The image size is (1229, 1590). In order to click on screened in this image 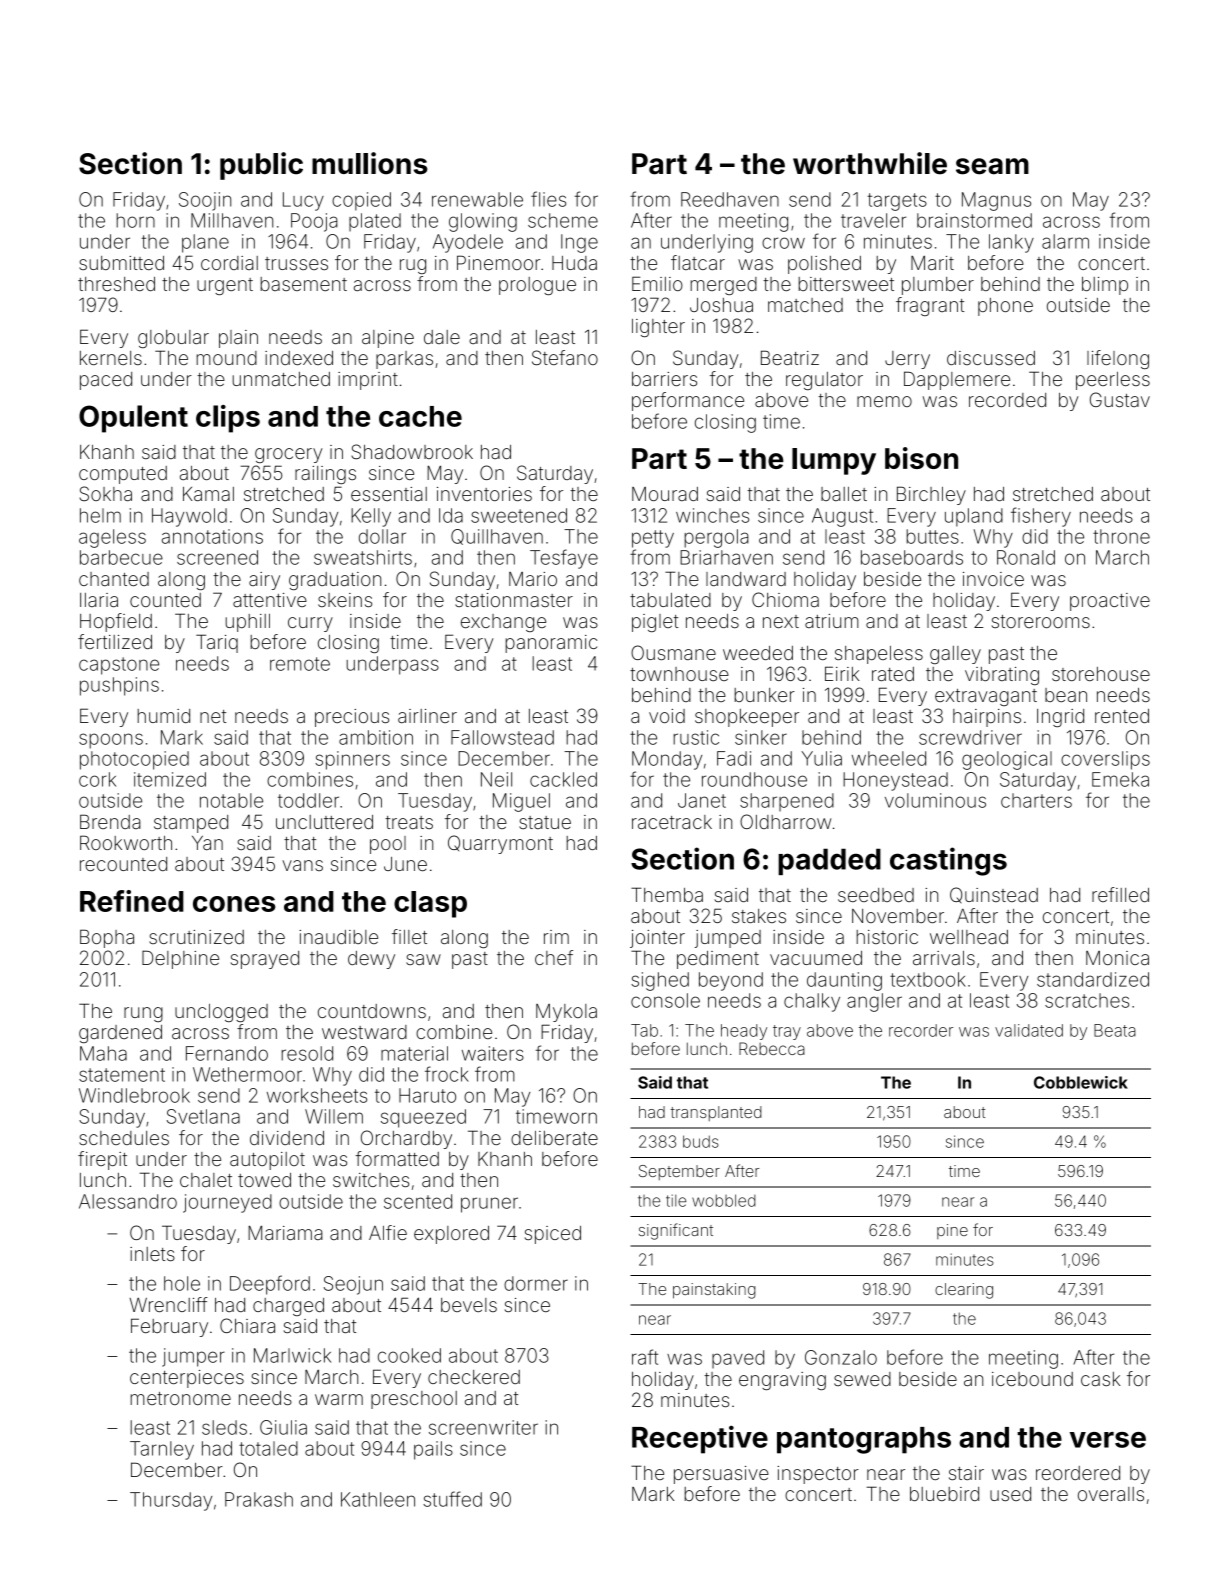, I will do `click(217, 557)`.
